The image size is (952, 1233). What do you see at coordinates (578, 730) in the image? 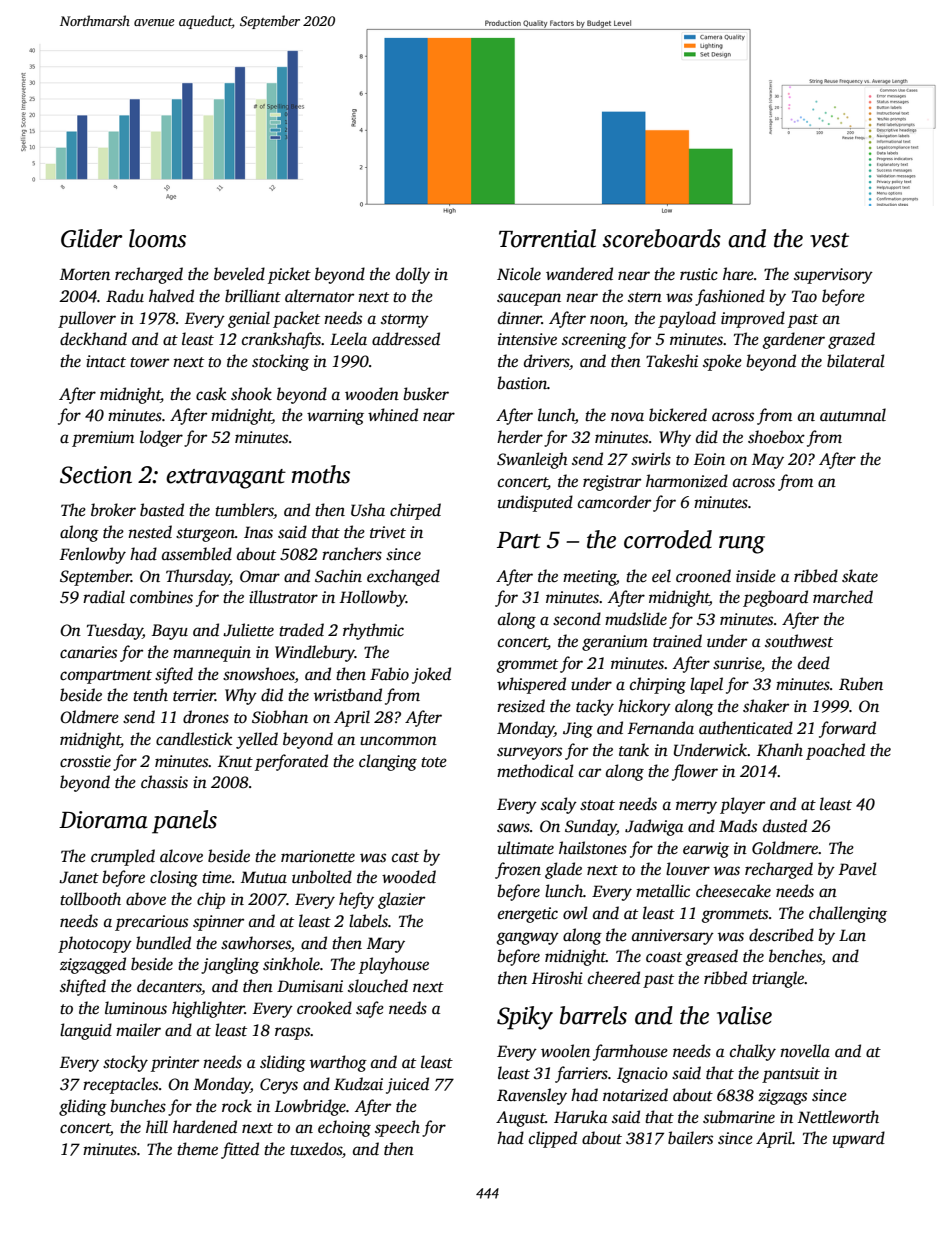
I see `Jing` at bounding box center [578, 730].
